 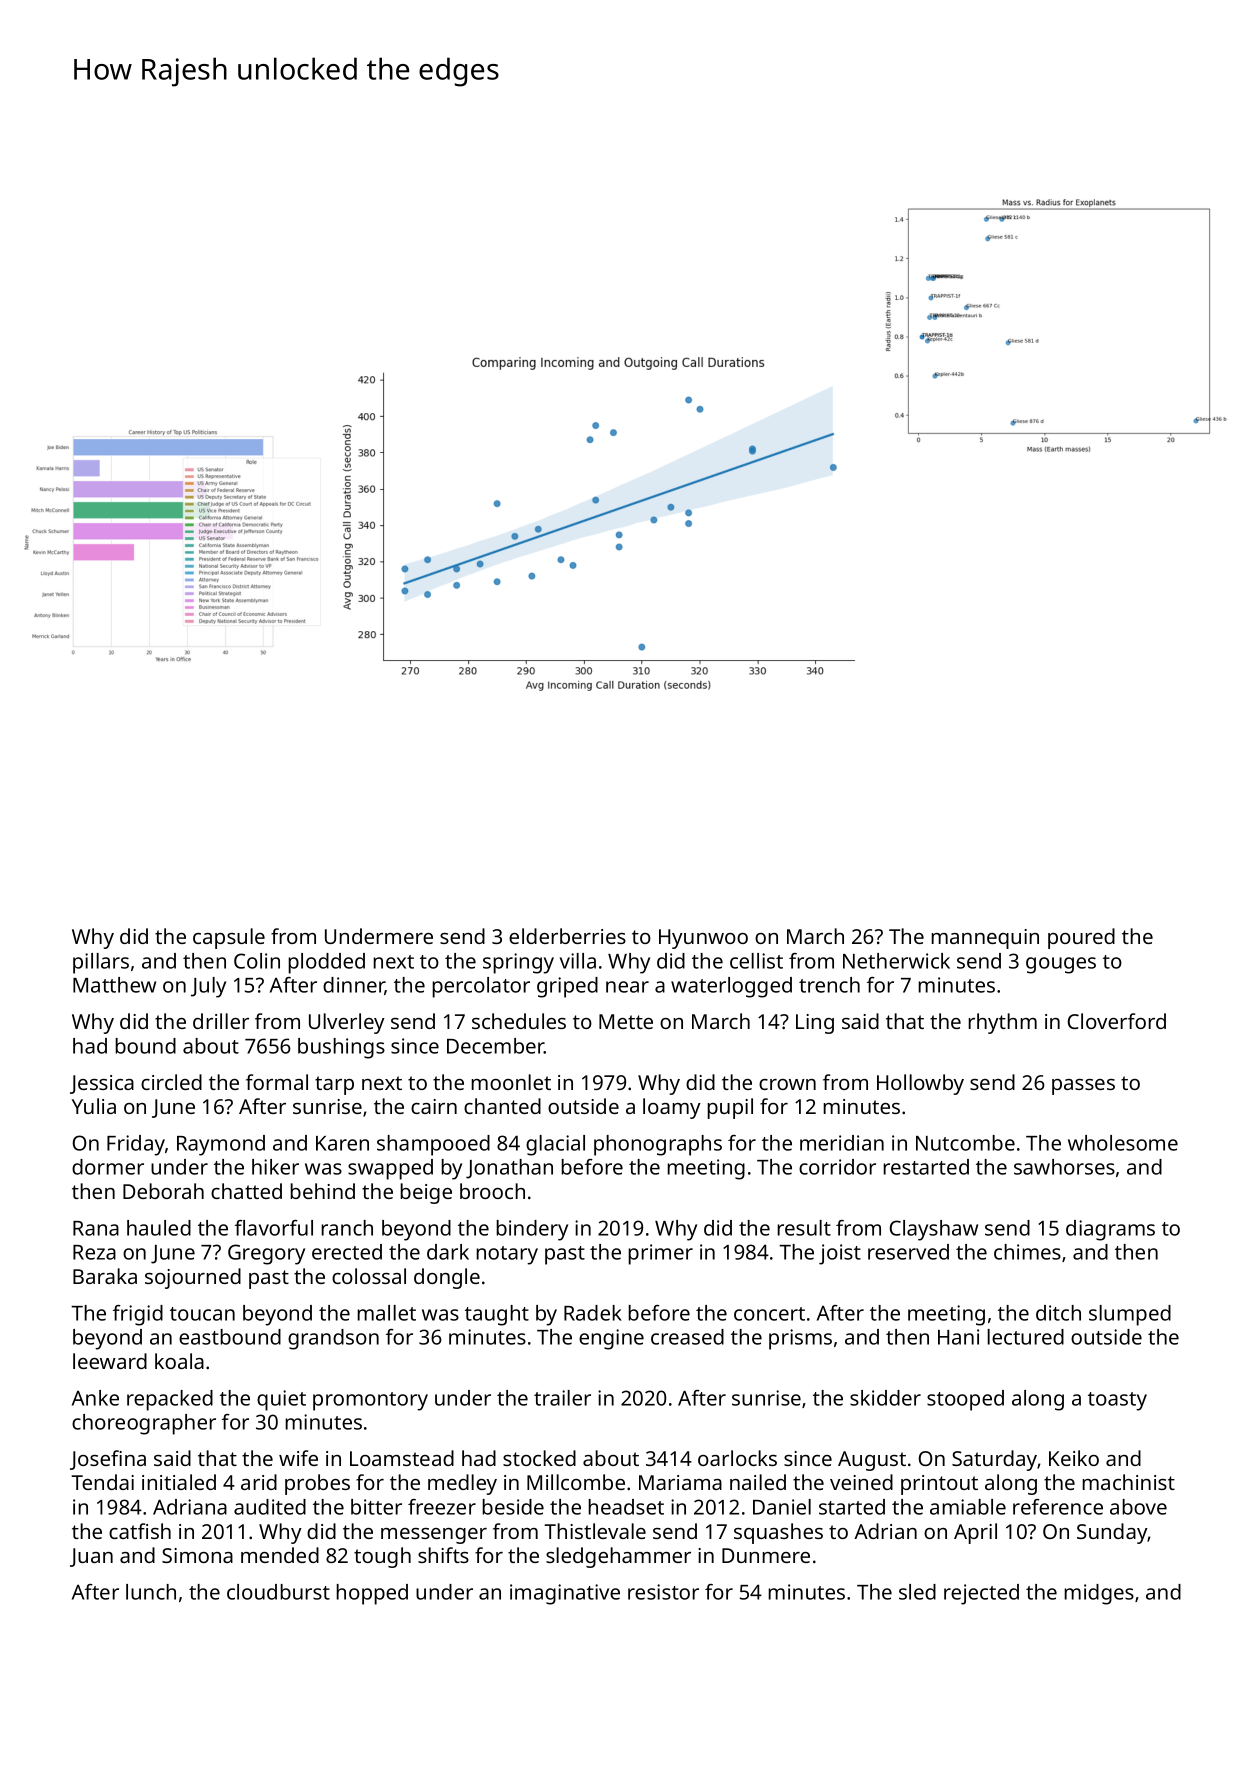 I want to click on mended, so click(x=280, y=1555).
